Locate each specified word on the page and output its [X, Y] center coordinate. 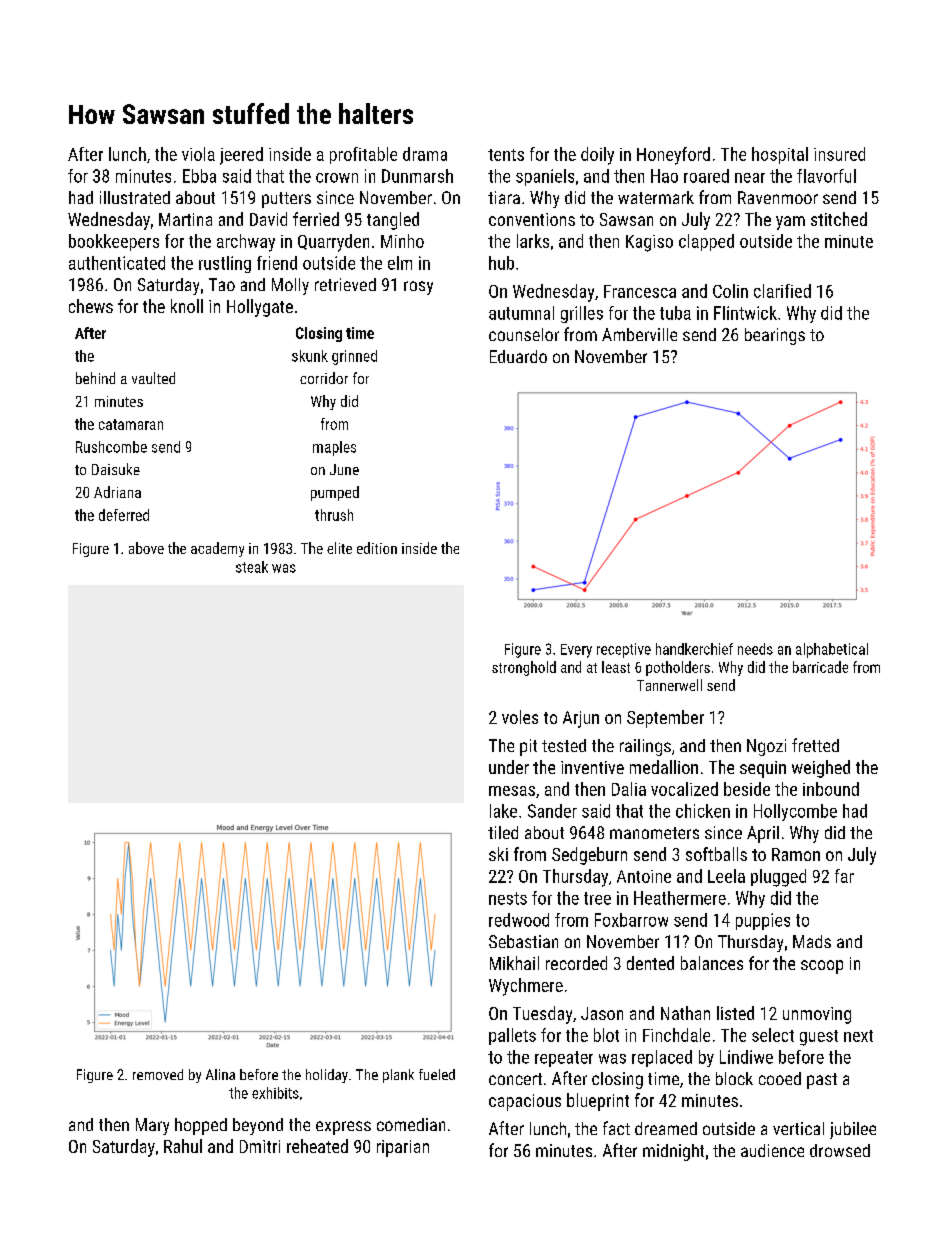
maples [334, 448]
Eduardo [518, 356]
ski [498, 854]
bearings [775, 336]
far [844, 876]
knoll [187, 306]
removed [158, 1074]
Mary [152, 1126]
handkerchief [694, 649]
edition [377, 548]
